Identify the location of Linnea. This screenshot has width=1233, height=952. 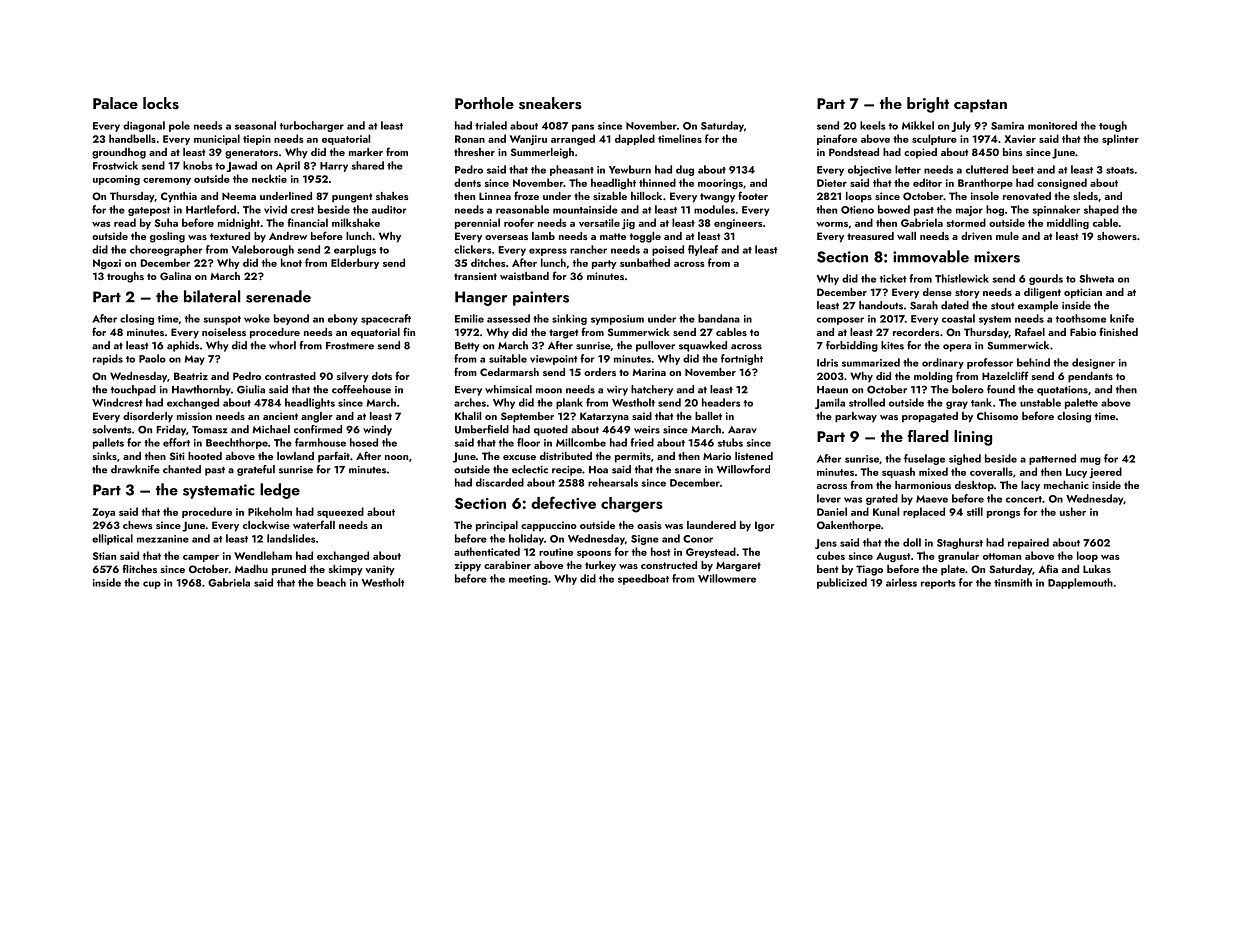
(495, 196).
